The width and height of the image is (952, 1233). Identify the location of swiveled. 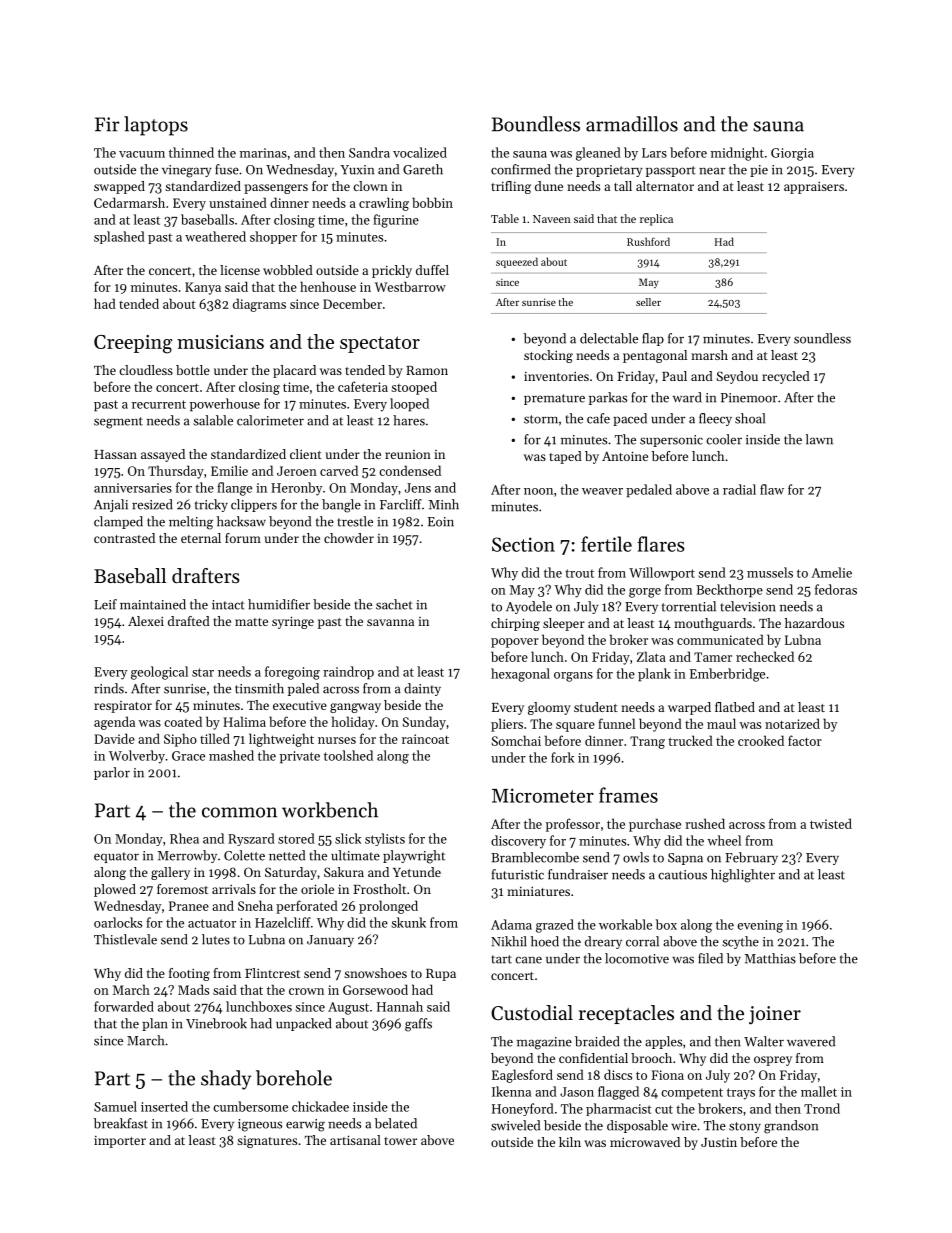
(515, 1125).
